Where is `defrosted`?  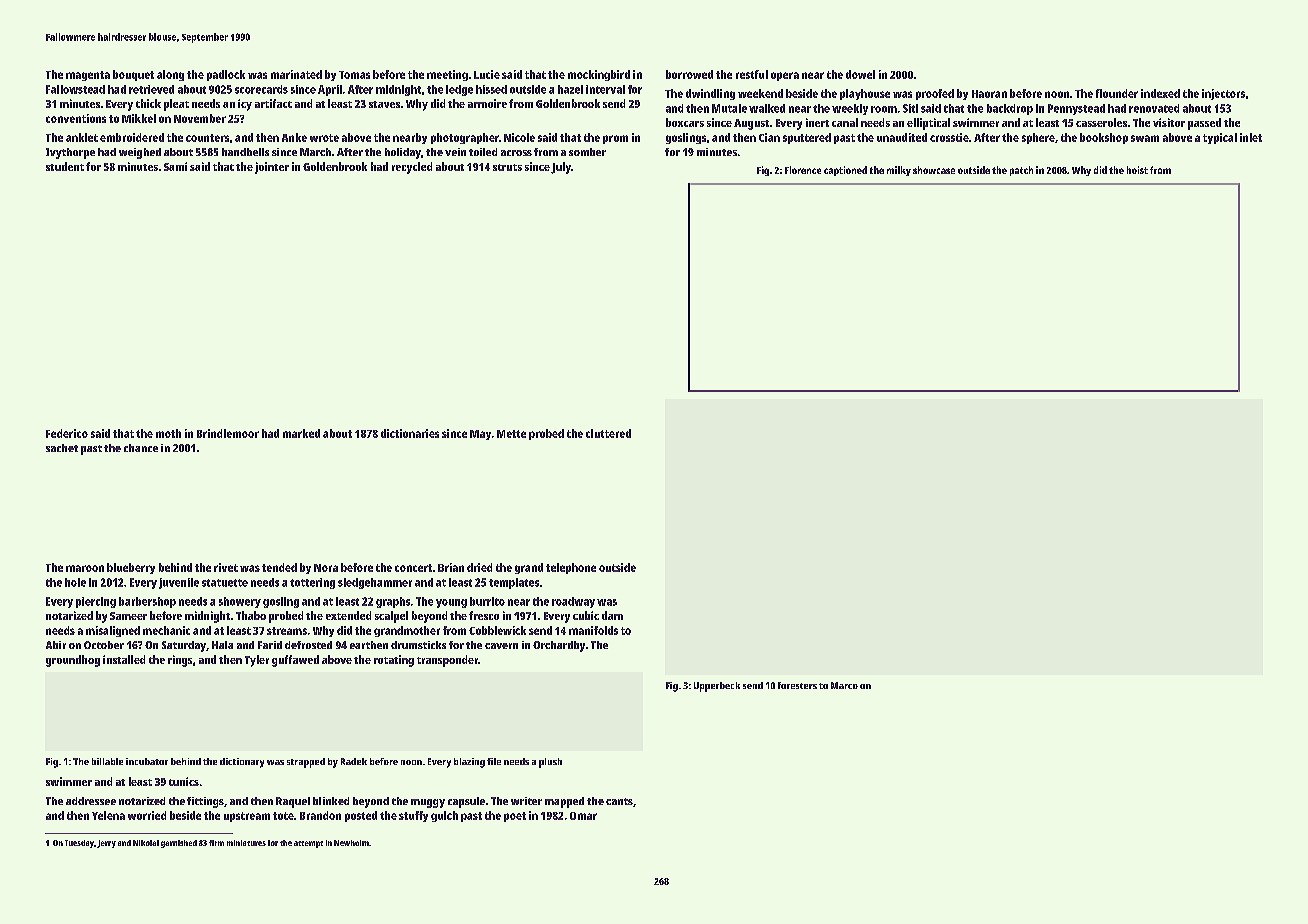
defrosted is located at coordinates (308, 645).
